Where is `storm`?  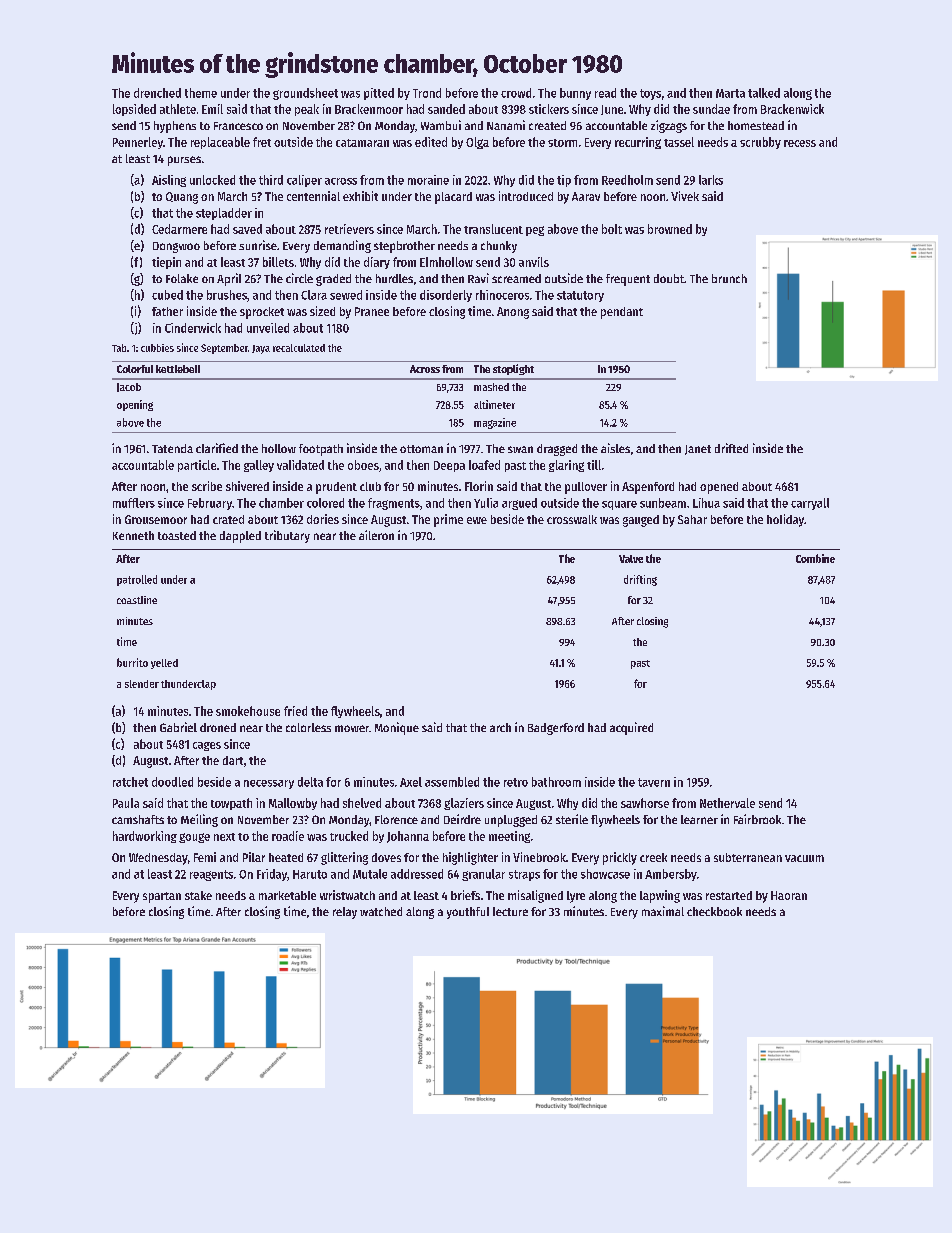
storm is located at coordinates (562, 143).
